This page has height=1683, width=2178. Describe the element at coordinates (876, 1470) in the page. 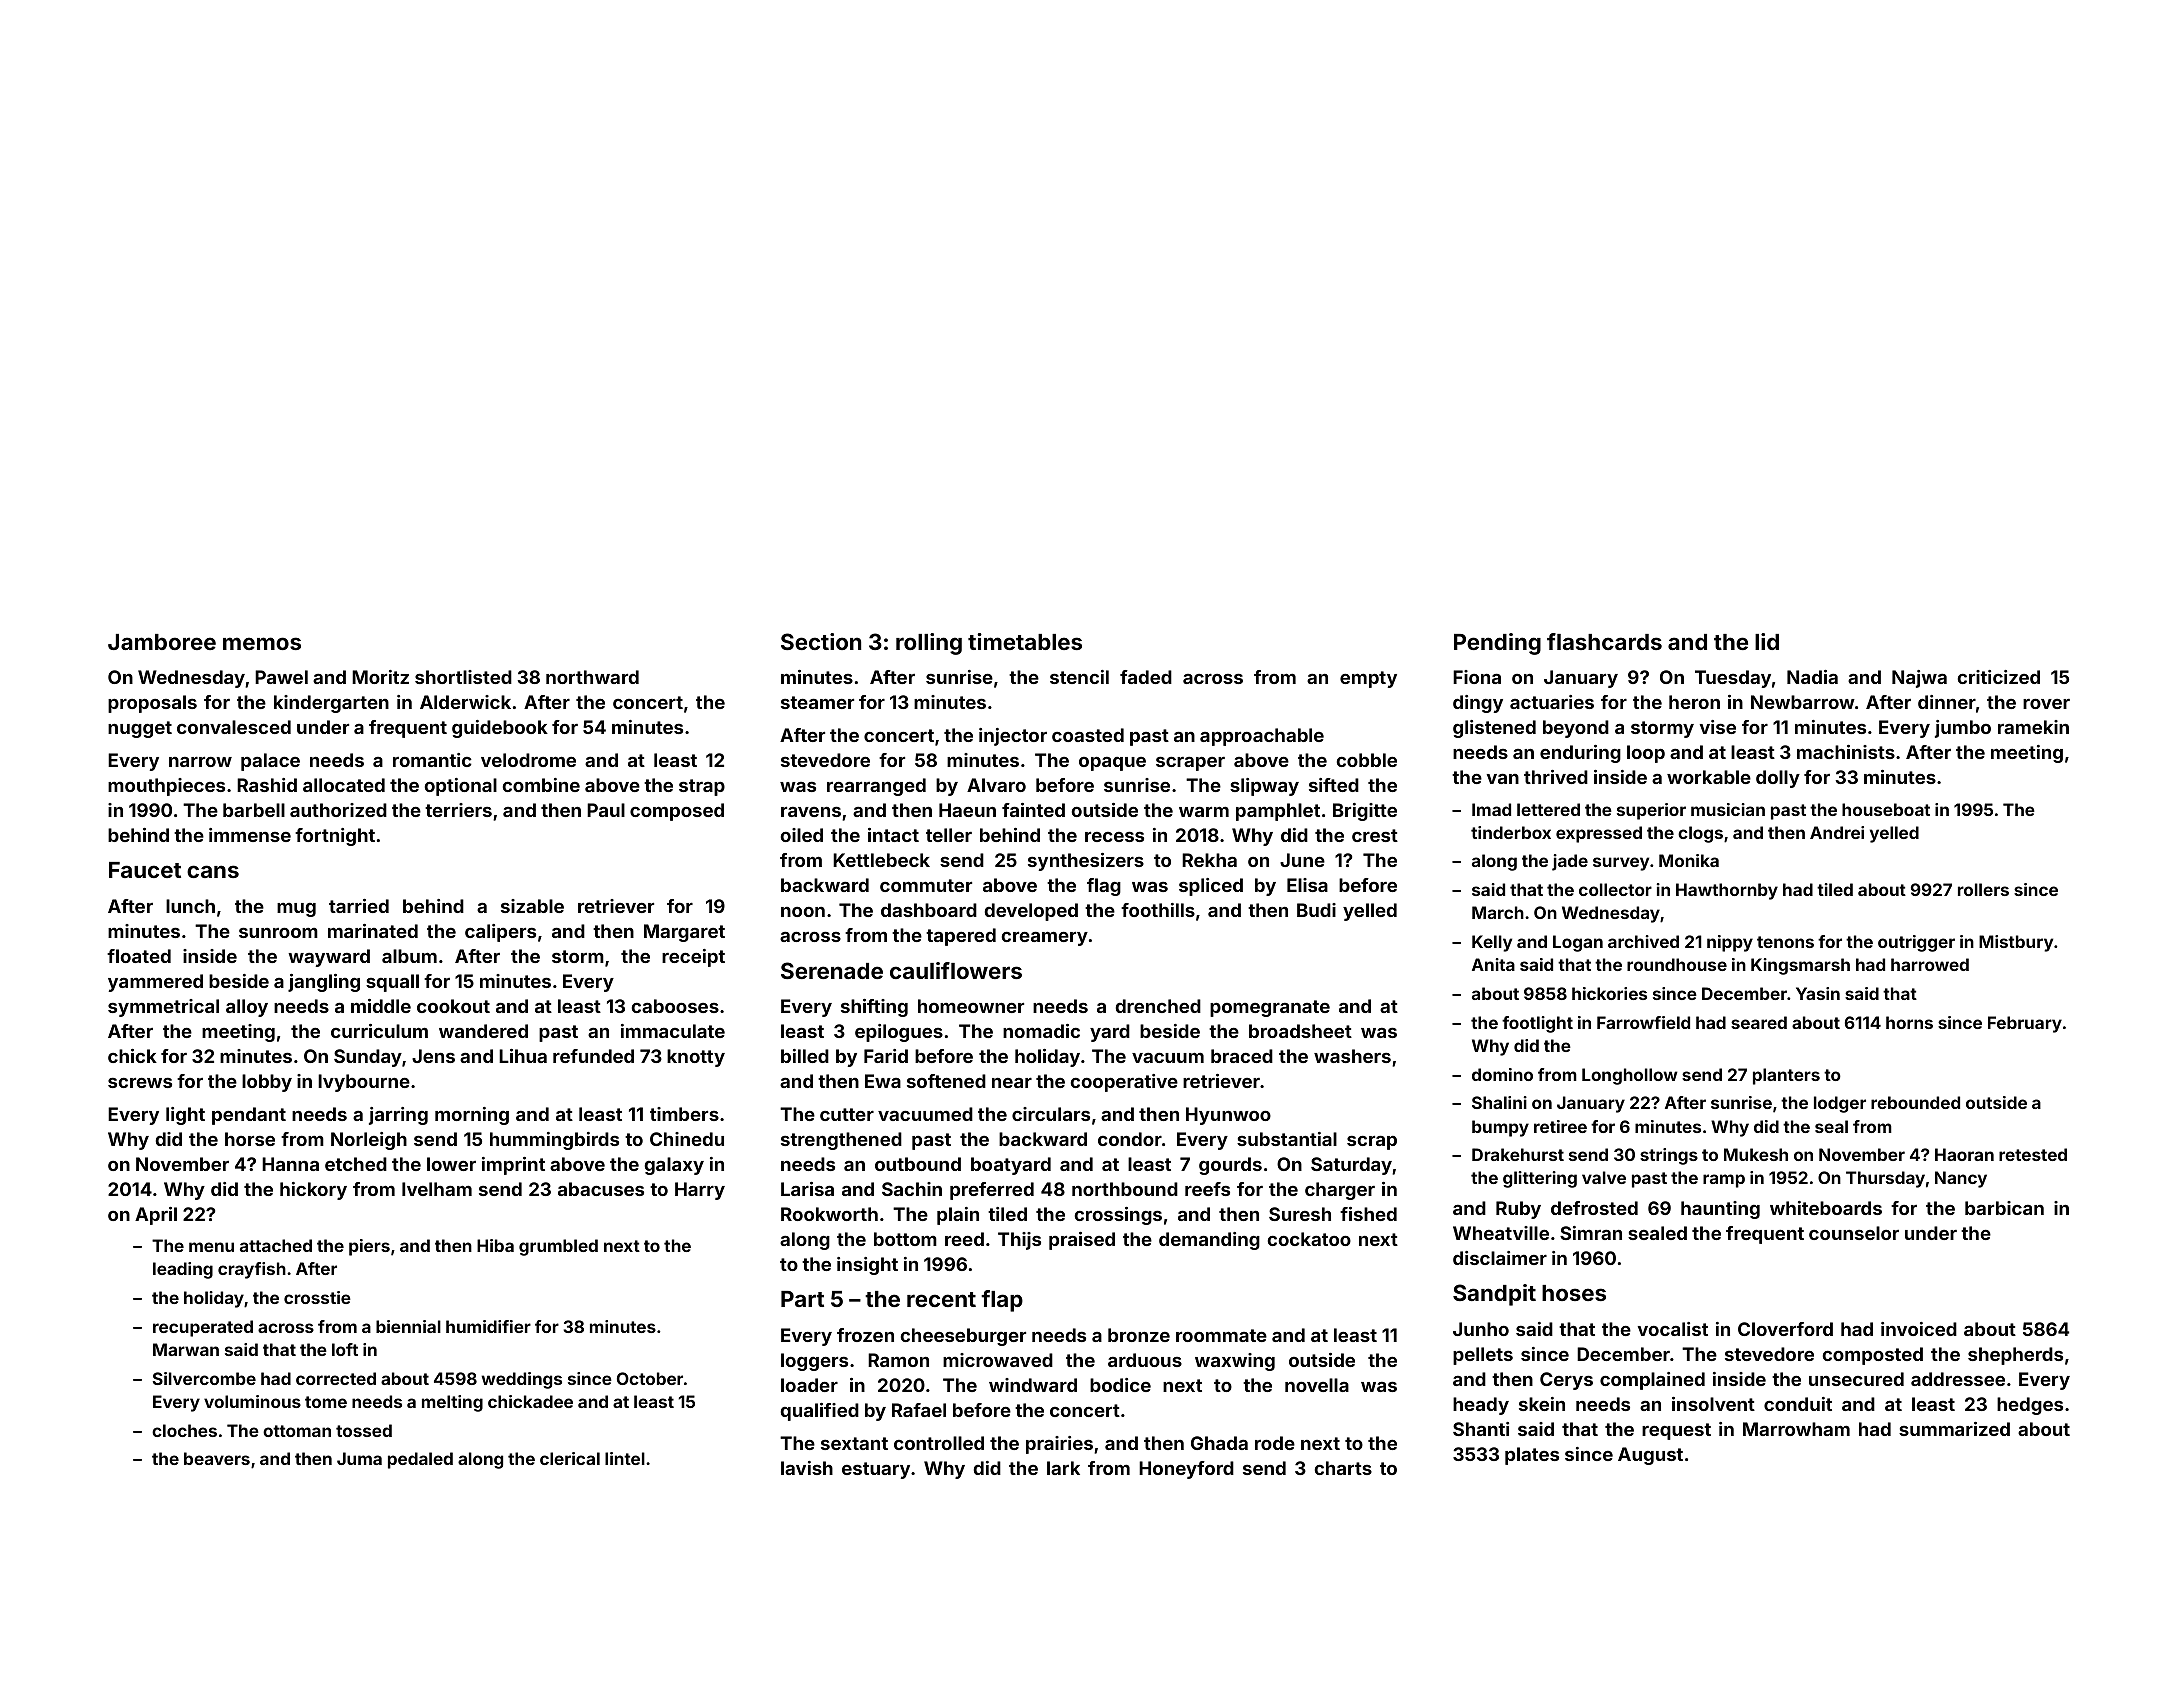

I see `estuary` at that location.
